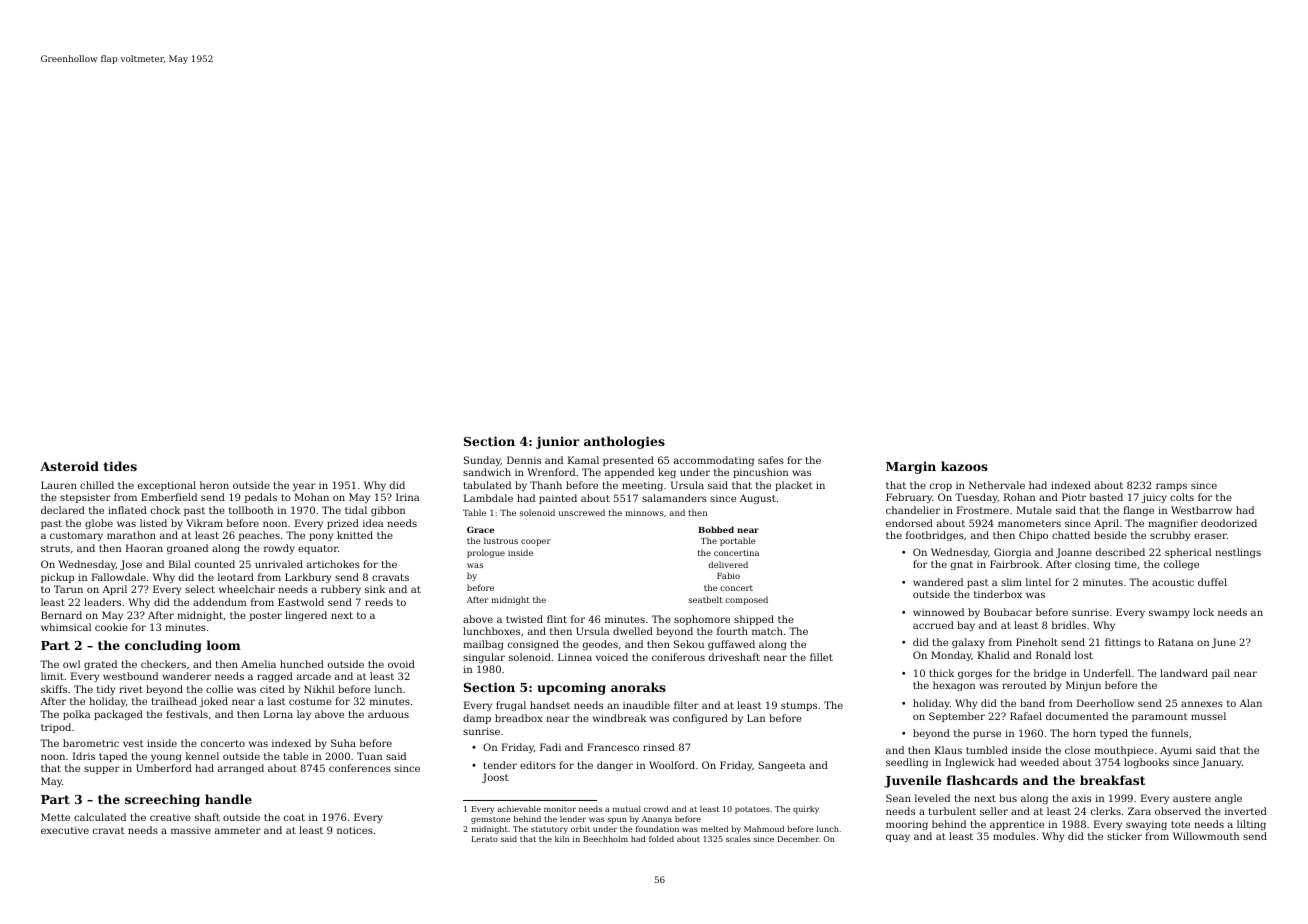 The height and width of the screenshot is (924, 1308). I want to click on potatoes, so click(752, 810).
